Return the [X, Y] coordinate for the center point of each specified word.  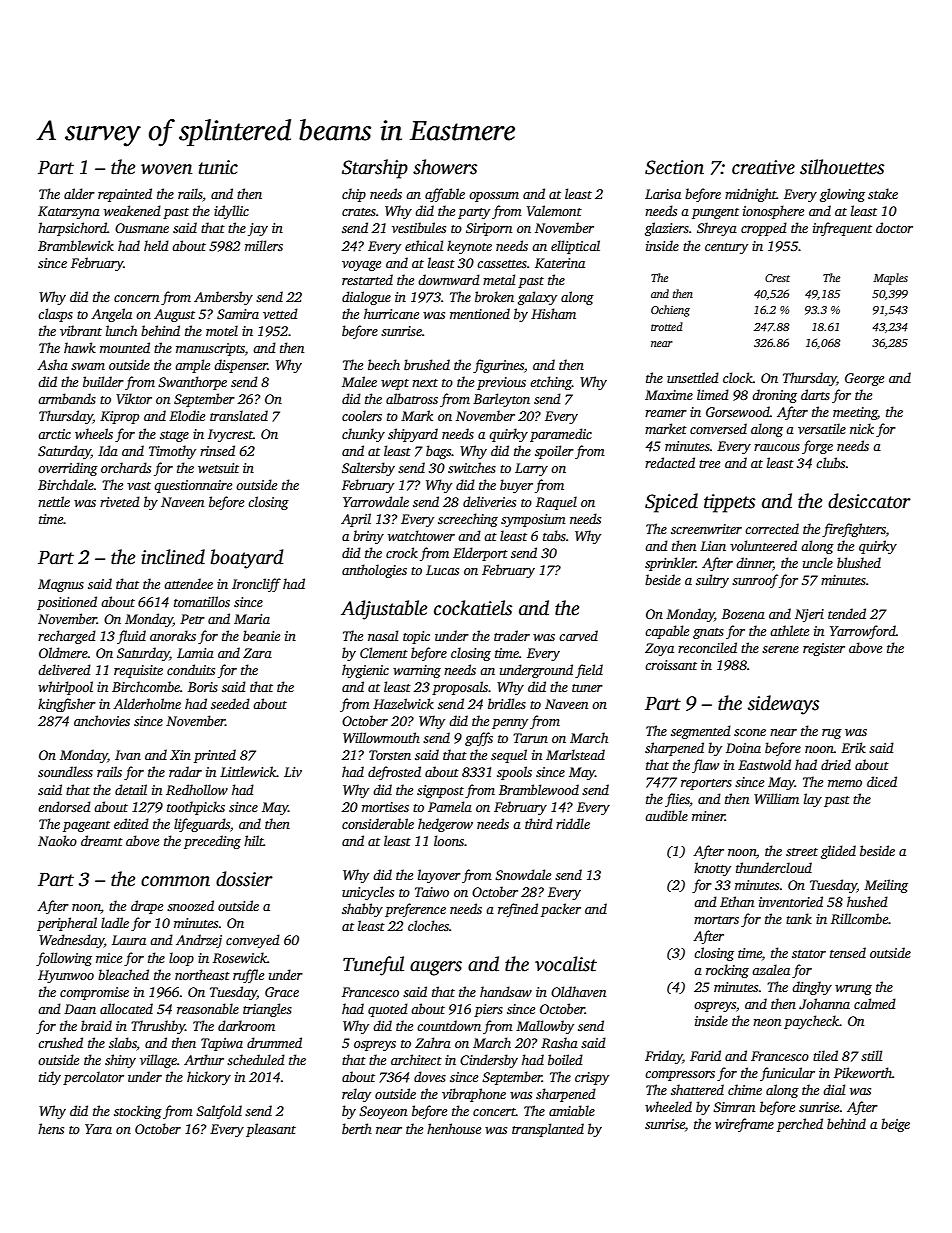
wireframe [744, 1125]
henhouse [454, 1128]
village [158, 1061]
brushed [427, 364]
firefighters [854, 530]
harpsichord [72, 229]
